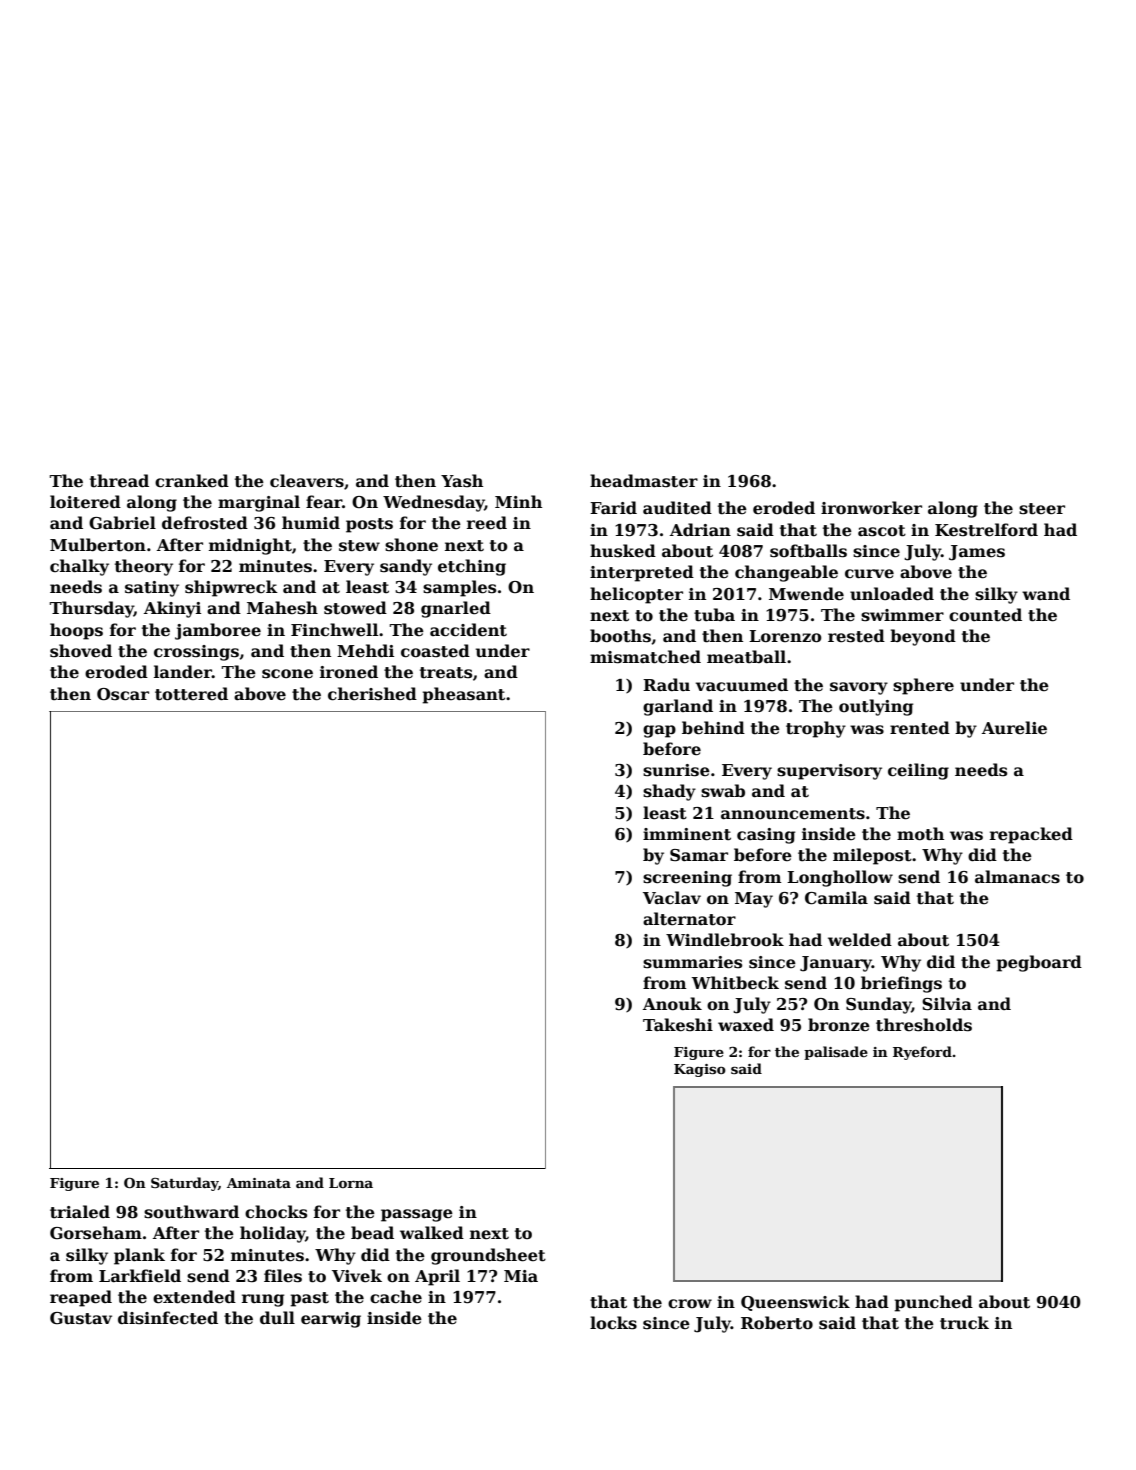 Image resolution: width=1136 pixels, height=1470 pixels. What do you see at coordinates (669, 792) in the screenshot?
I see `shady` at bounding box center [669, 792].
